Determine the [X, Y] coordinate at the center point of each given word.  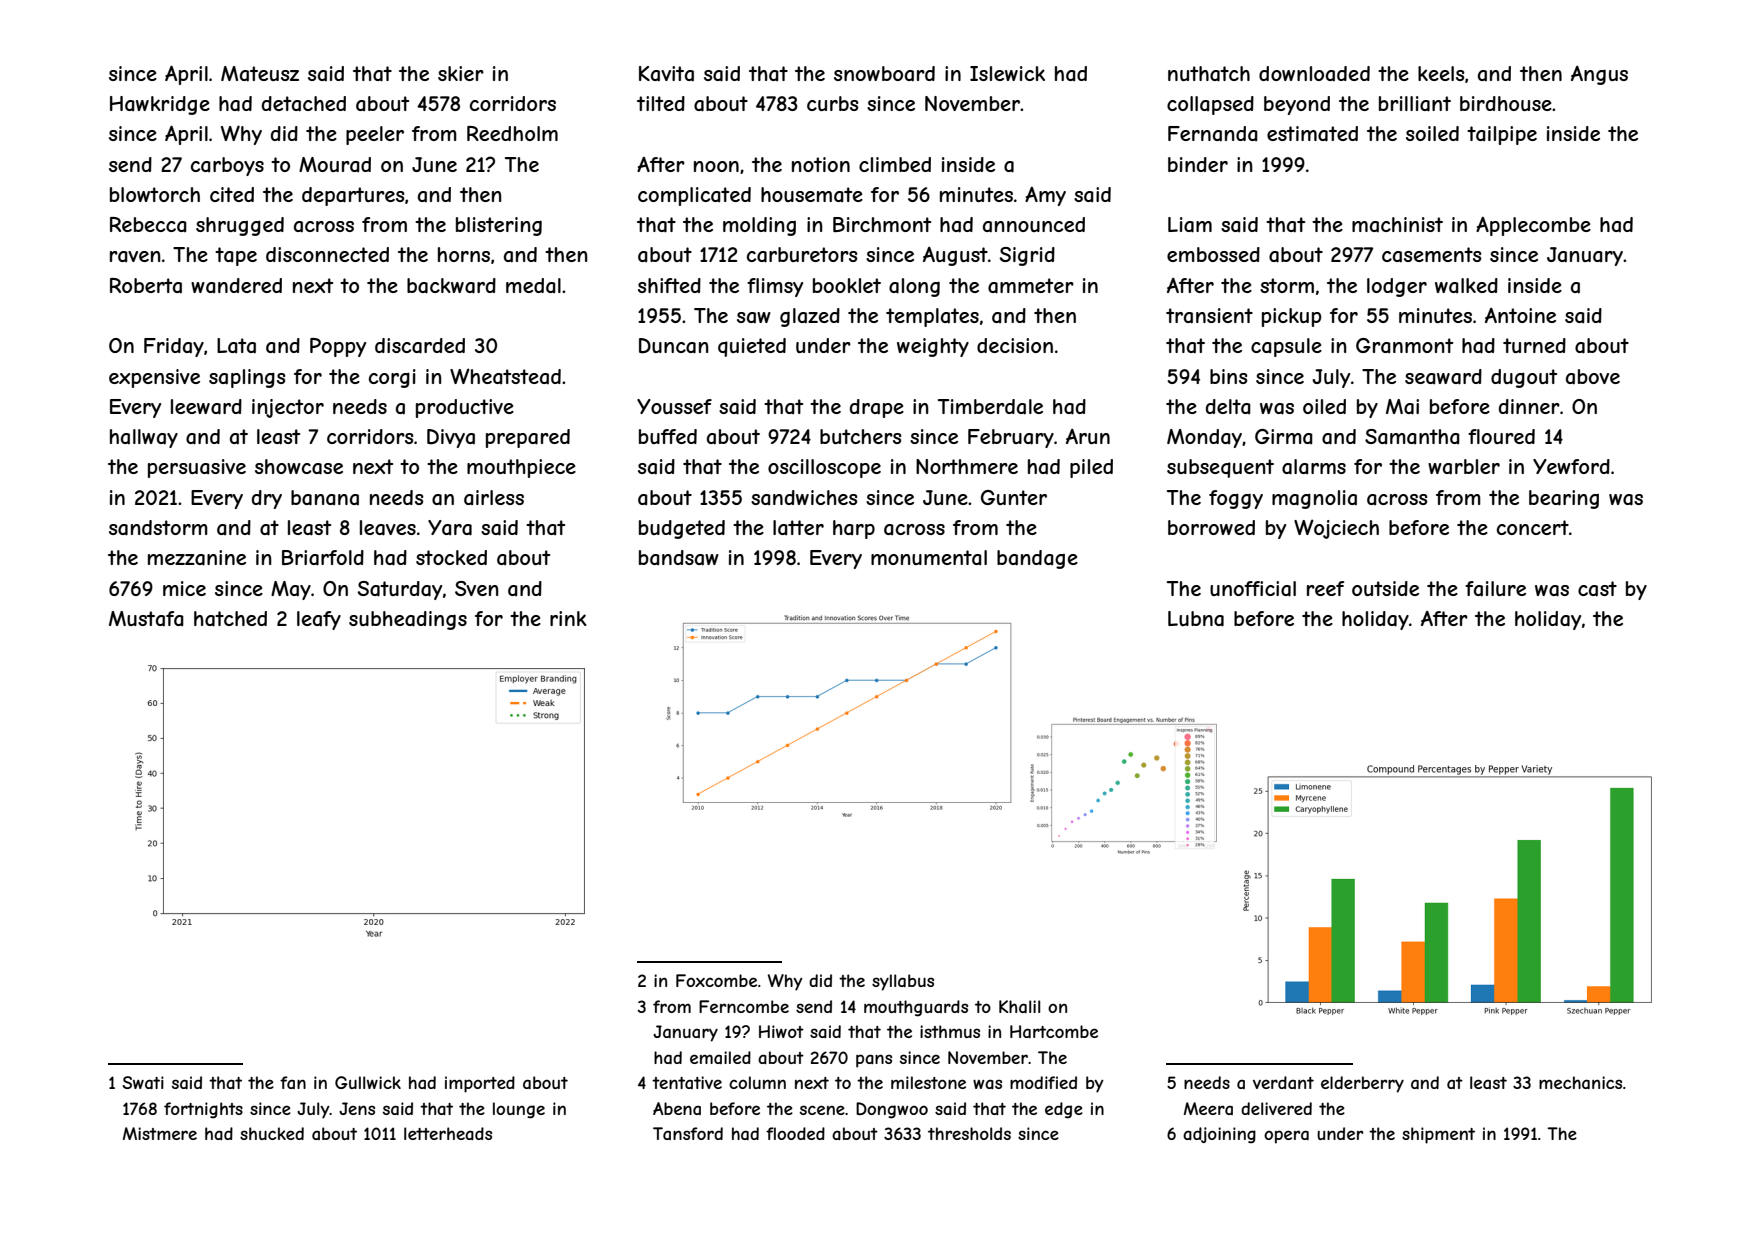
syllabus [903, 982]
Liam [1190, 225]
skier [461, 73]
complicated [694, 196]
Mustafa [146, 619]
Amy [1045, 196]
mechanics [1580, 1082]
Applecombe [1533, 226]
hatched [230, 619]
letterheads [448, 1133]
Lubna [1196, 619]
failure [1495, 589]
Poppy [338, 347]
